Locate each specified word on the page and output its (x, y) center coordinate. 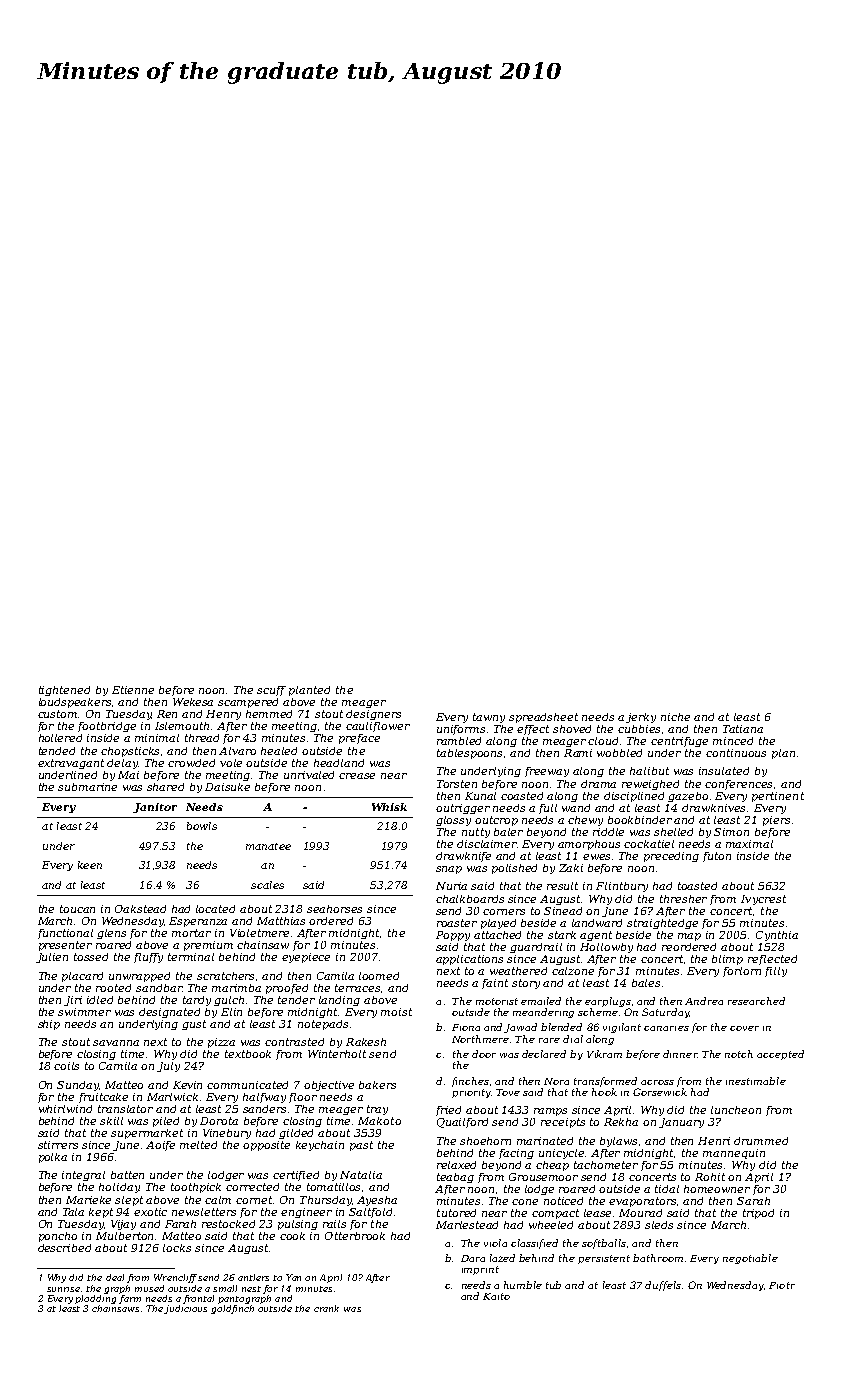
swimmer (84, 1012)
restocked (228, 1224)
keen (90, 865)
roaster (457, 923)
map (689, 937)
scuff (271, 691)
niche (675, 717)
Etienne (133, 690)
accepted (780, 1055)
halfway (264, 1098)
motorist (497, 1001)
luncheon (736, 1110)
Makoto (379, 1121)
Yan (293, 1277)
